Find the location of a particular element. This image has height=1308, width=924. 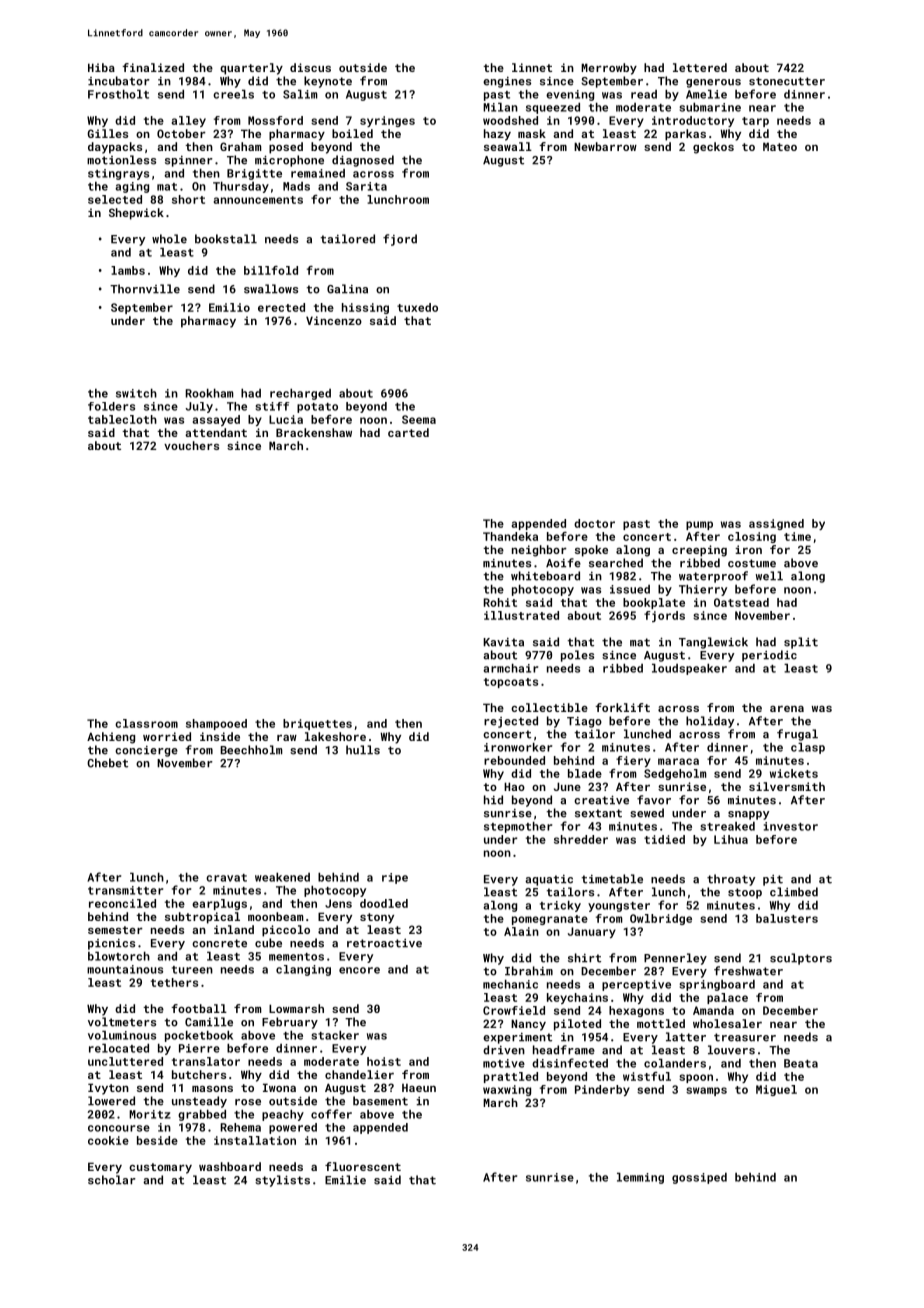

geckos is located at coordinates (713, 148).
